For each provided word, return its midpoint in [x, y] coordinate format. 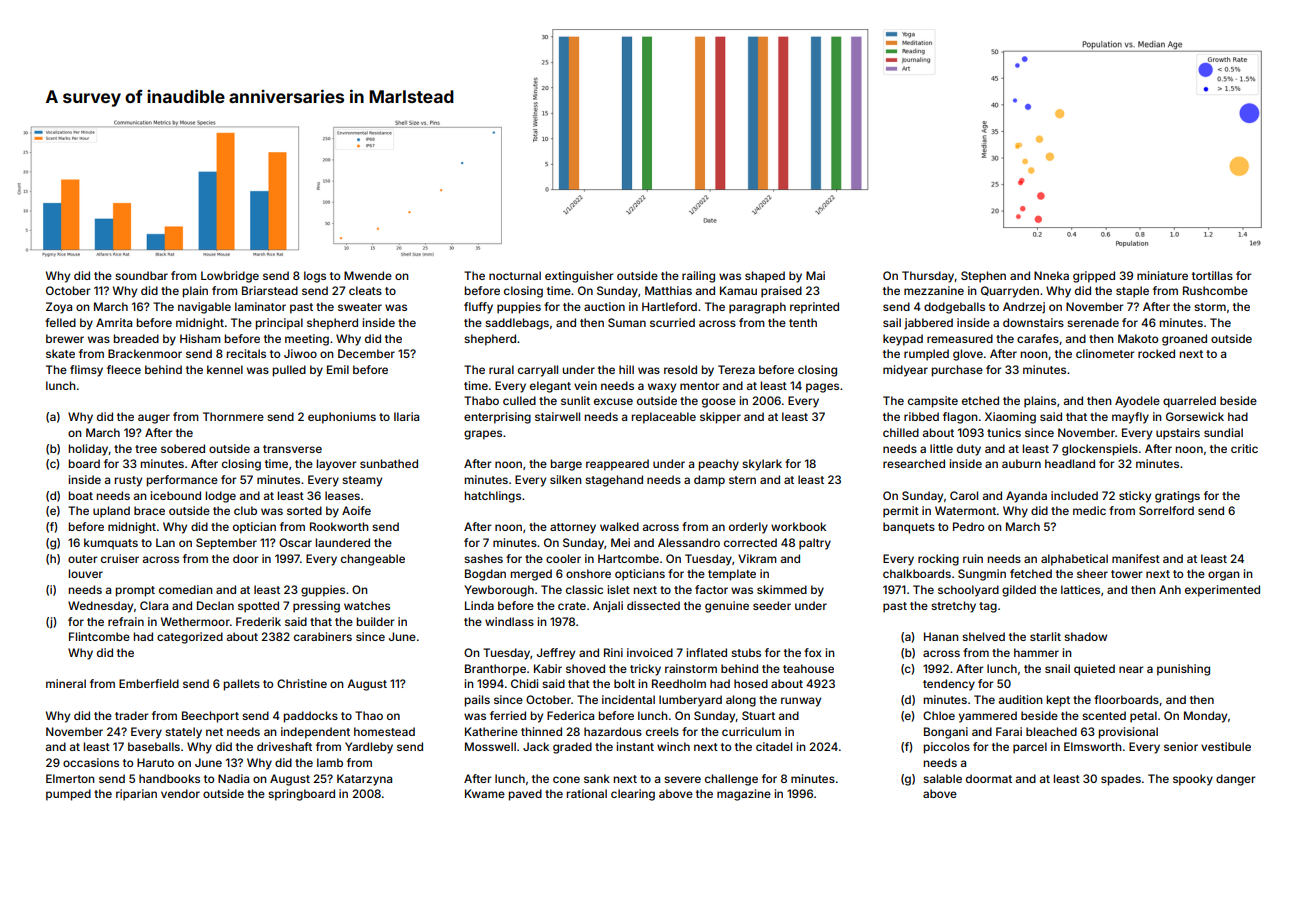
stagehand [614, 481]
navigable [204, 308]
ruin [973, 558]
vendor [180, 793]
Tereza [736, 369]
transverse [292, 449]
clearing [633, 795]
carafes [1038, 338]
